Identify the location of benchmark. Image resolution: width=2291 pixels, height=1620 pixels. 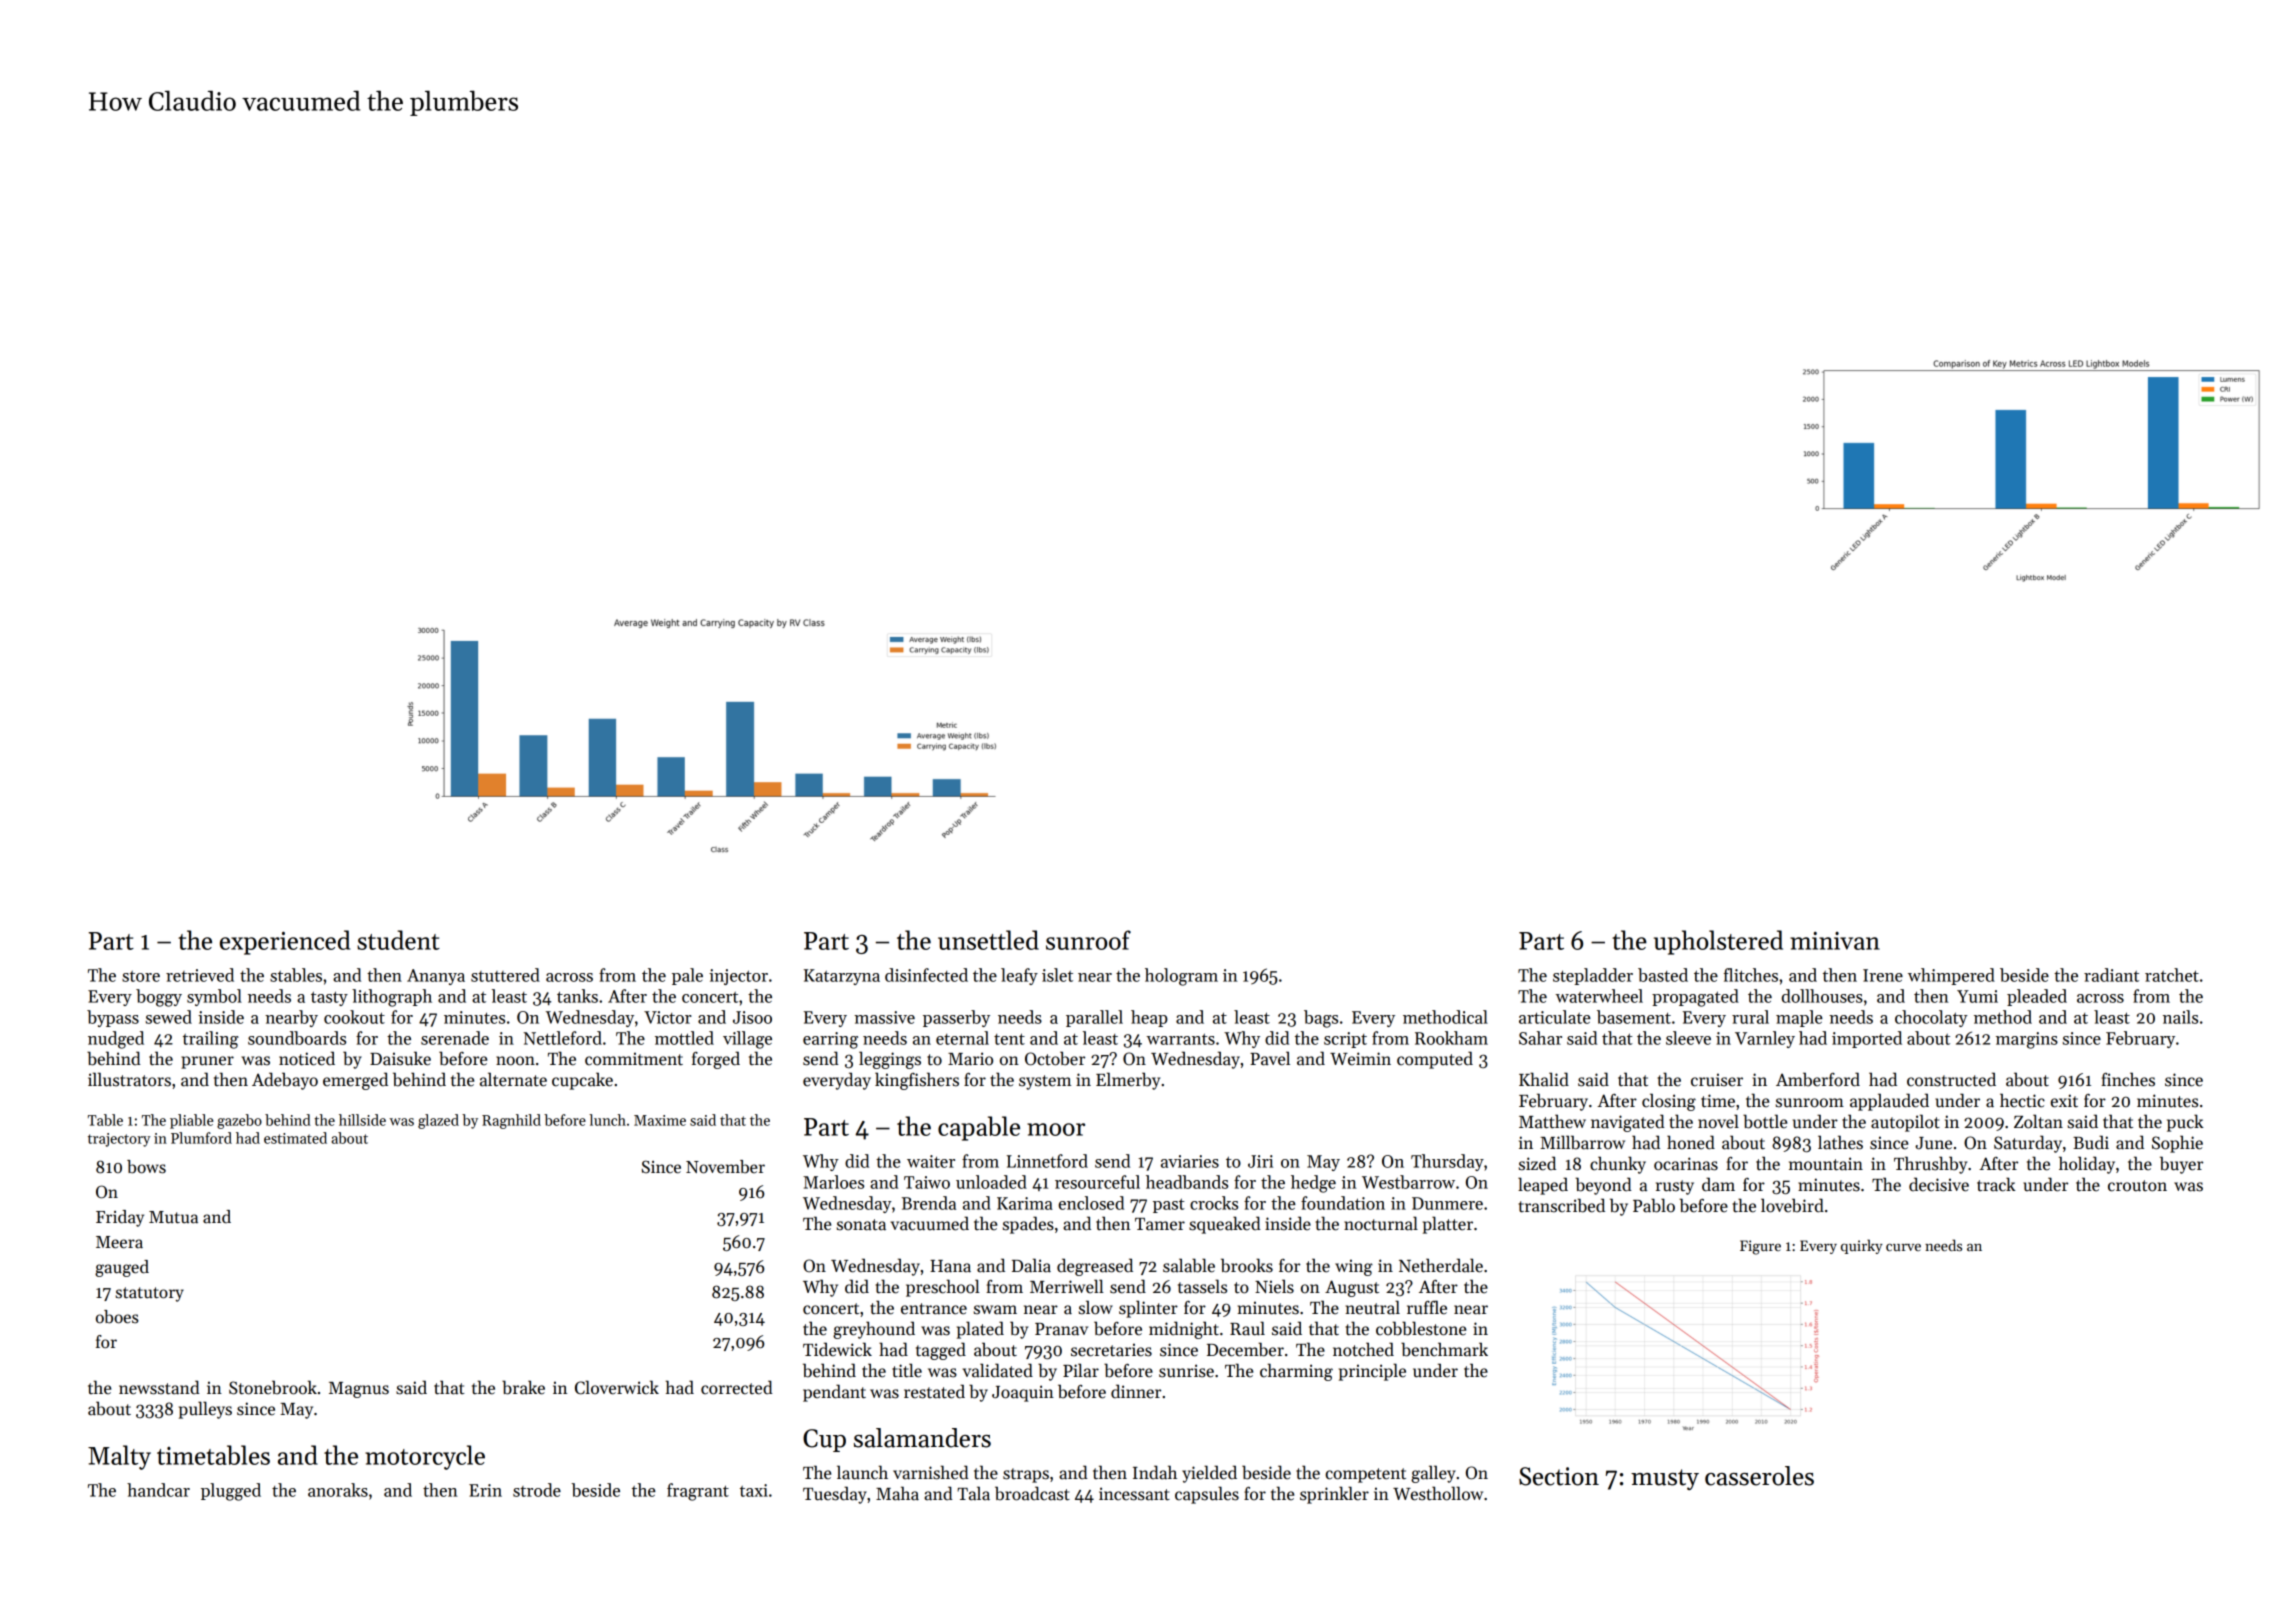
(1444, 1349).
